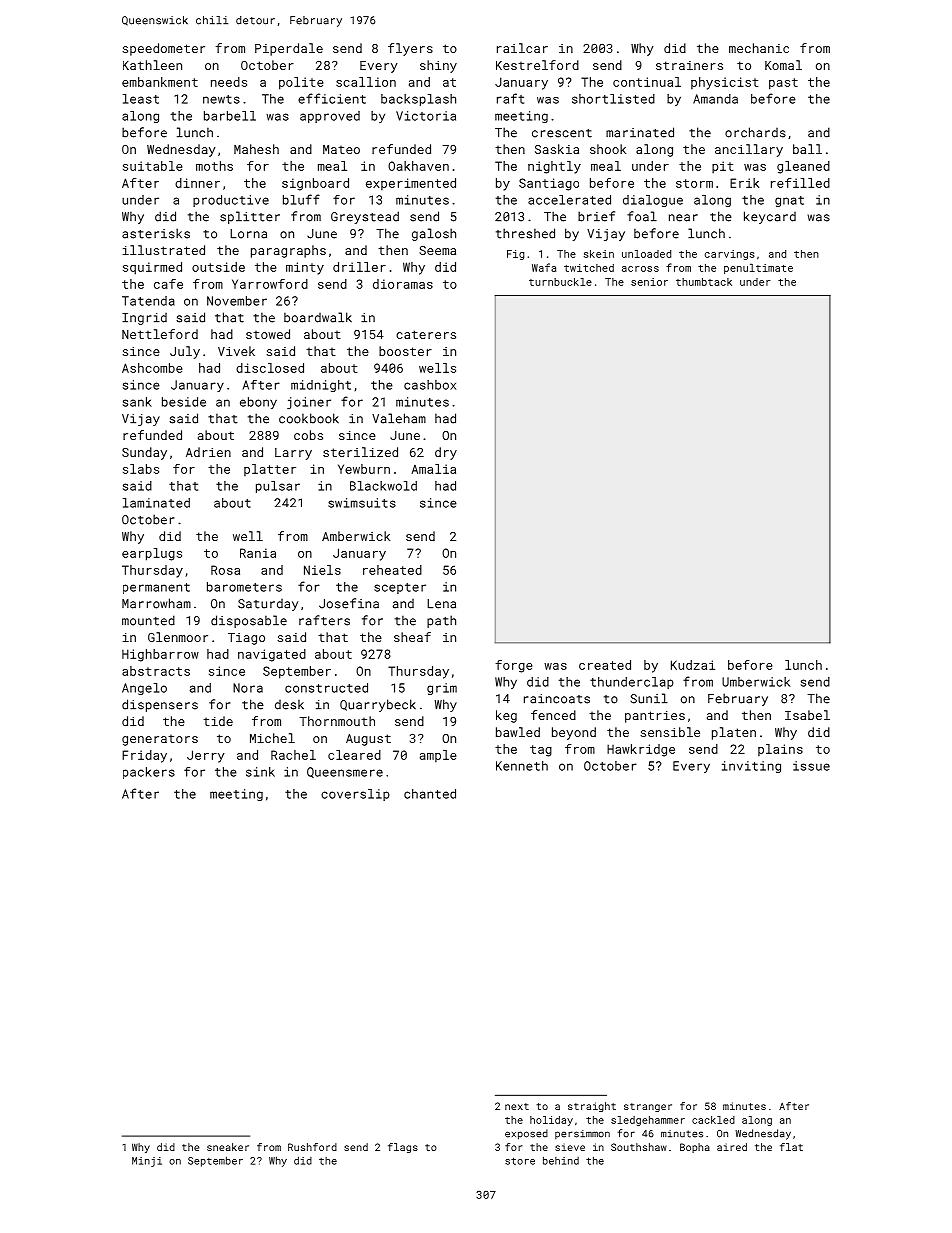 This screenshot has height=1233, width=952. What do you see at coordinates (713, 1120) in the screenshot?
I see `cackled` at bounding box center [713, 1120].
